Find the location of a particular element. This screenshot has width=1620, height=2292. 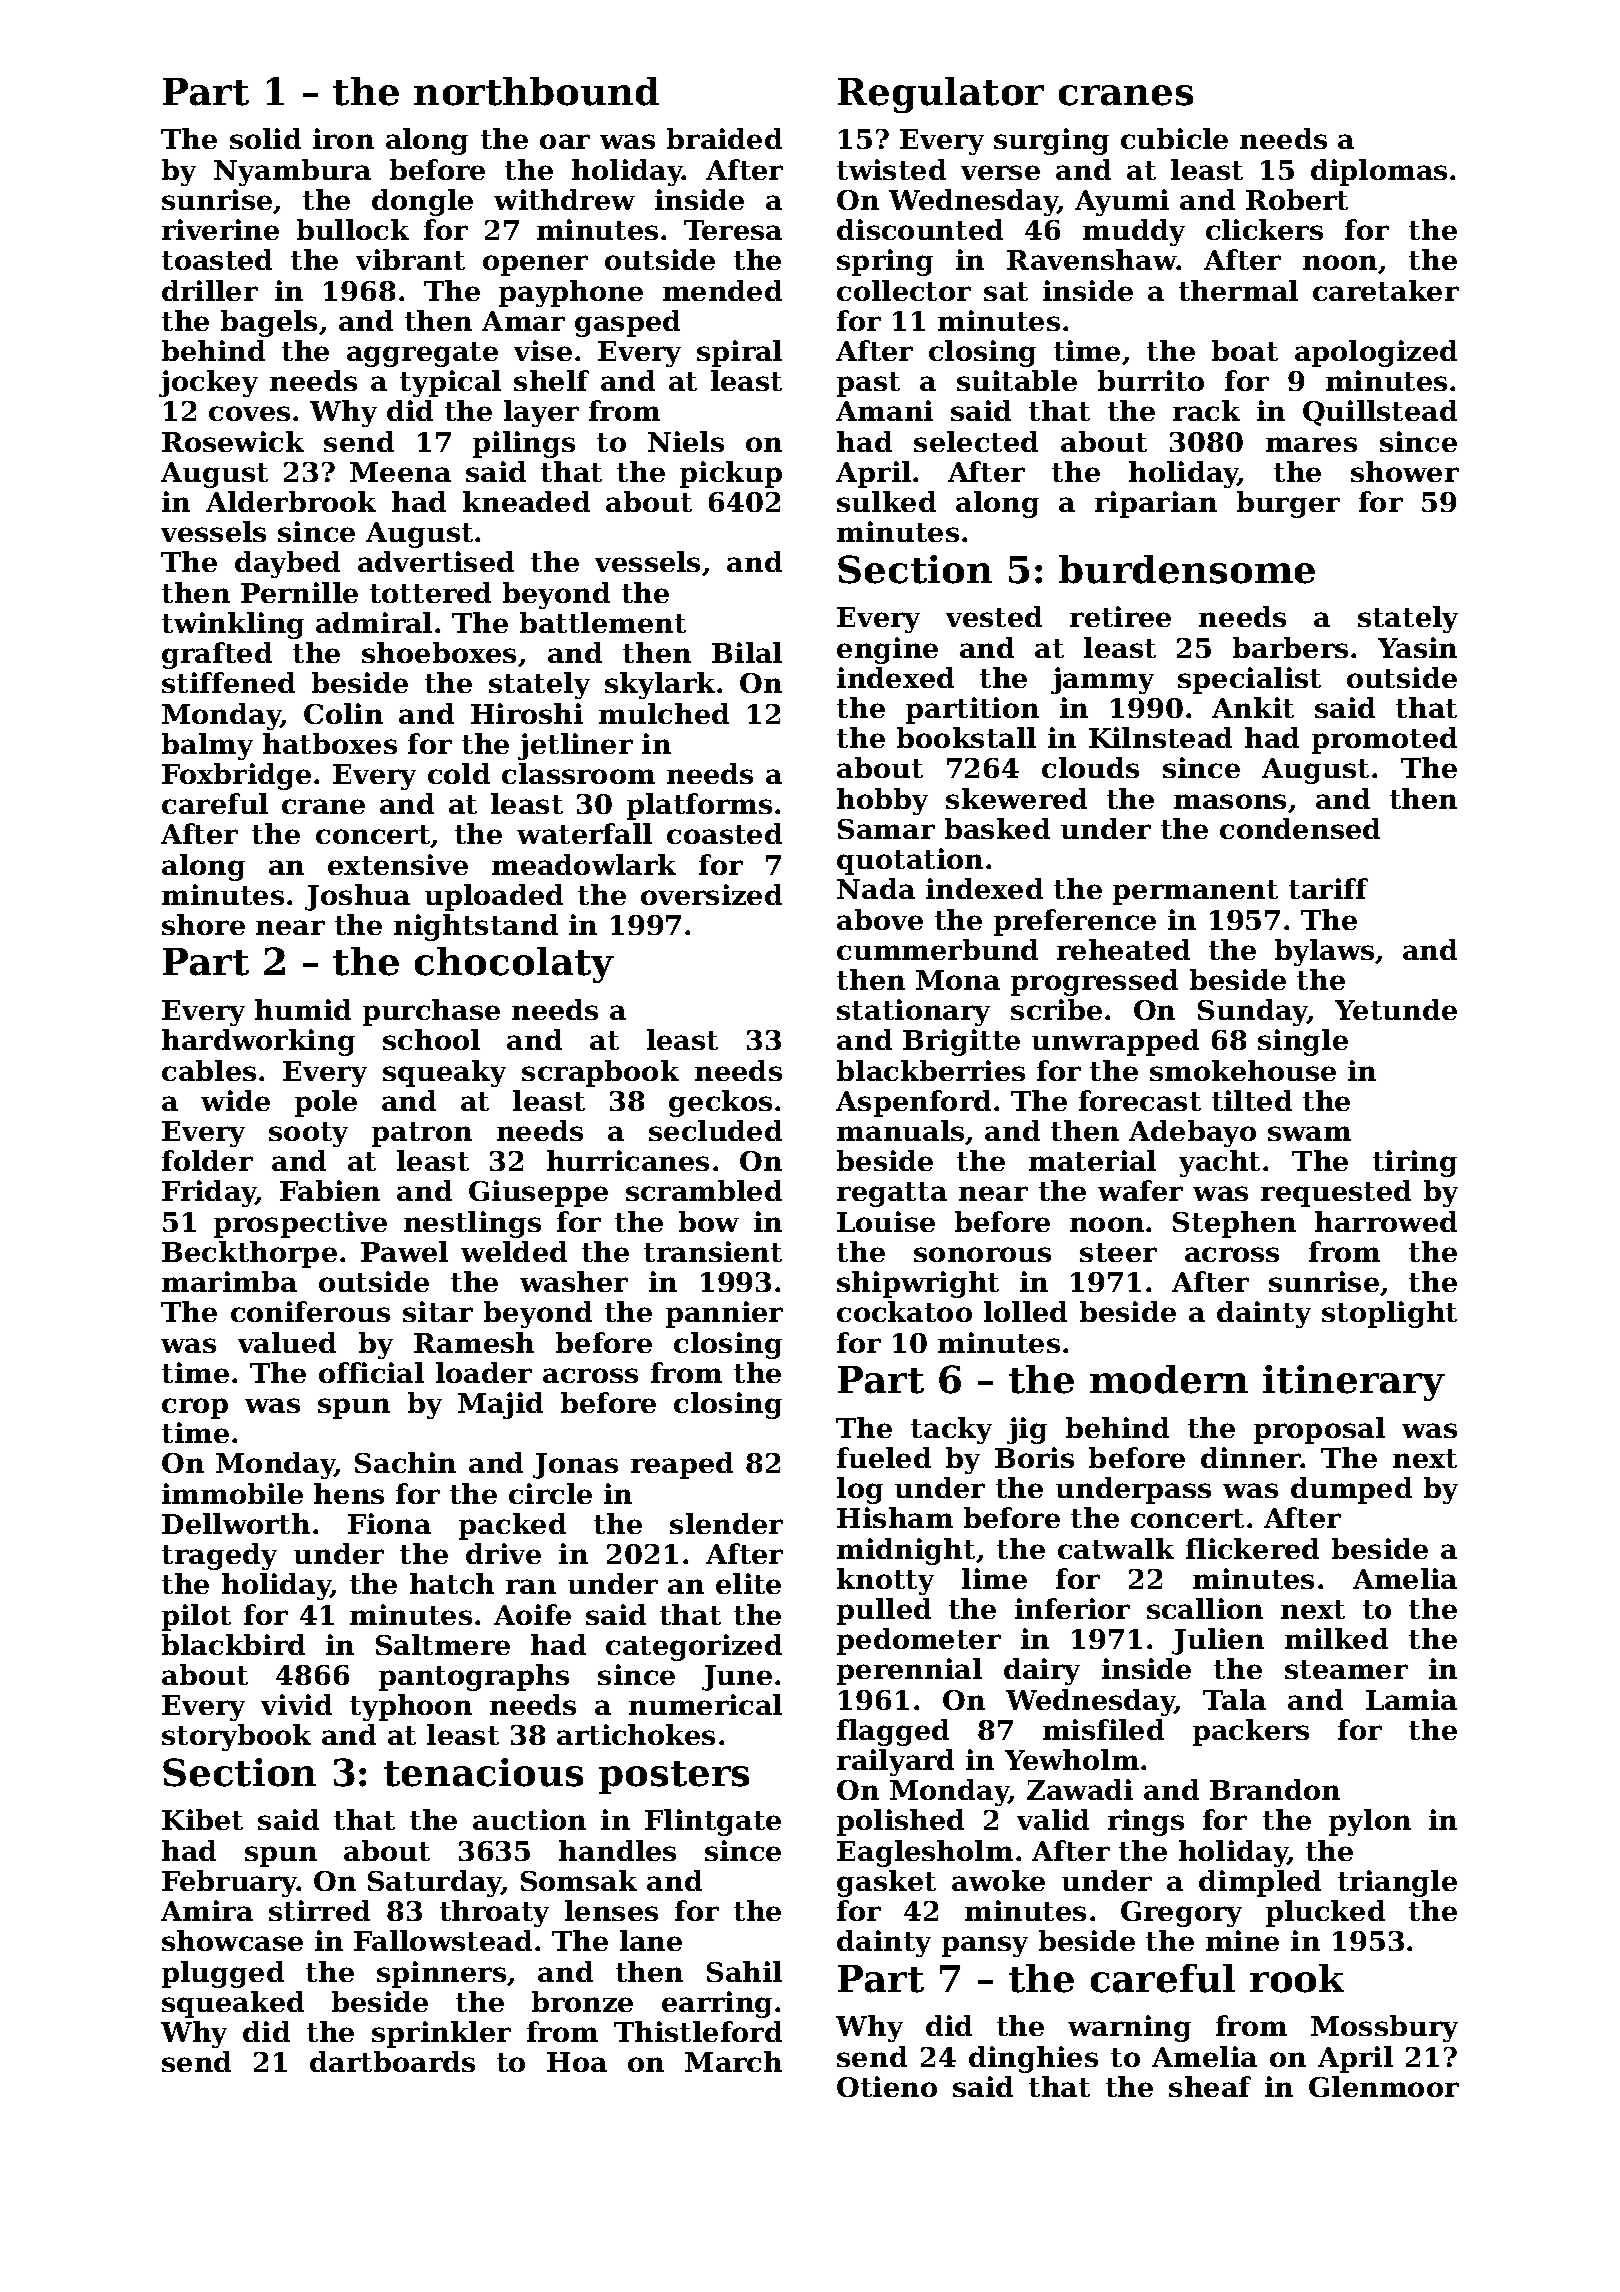

Robert is located at coordinates (1297, 199).
